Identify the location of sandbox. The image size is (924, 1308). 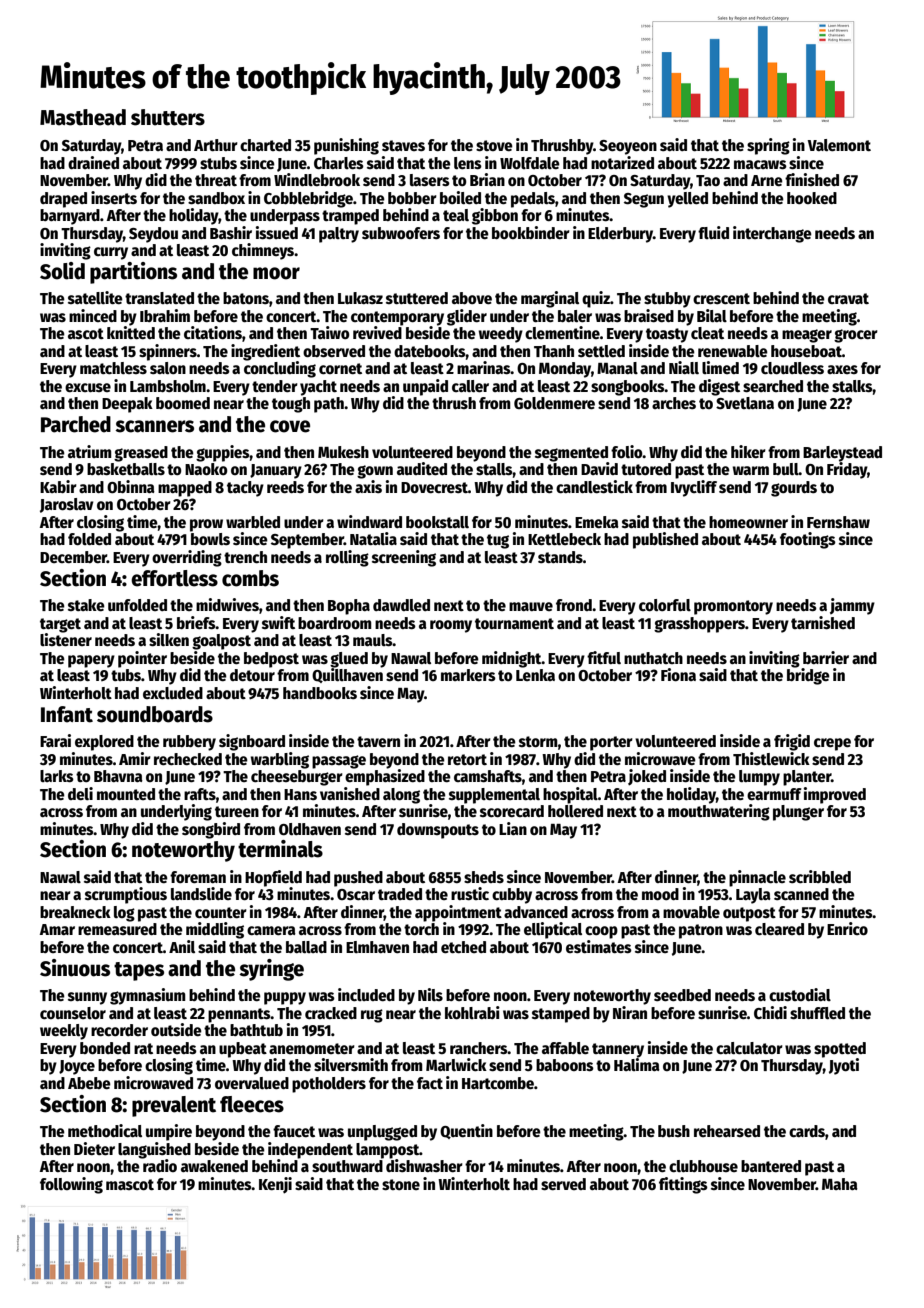
(216, 198).
